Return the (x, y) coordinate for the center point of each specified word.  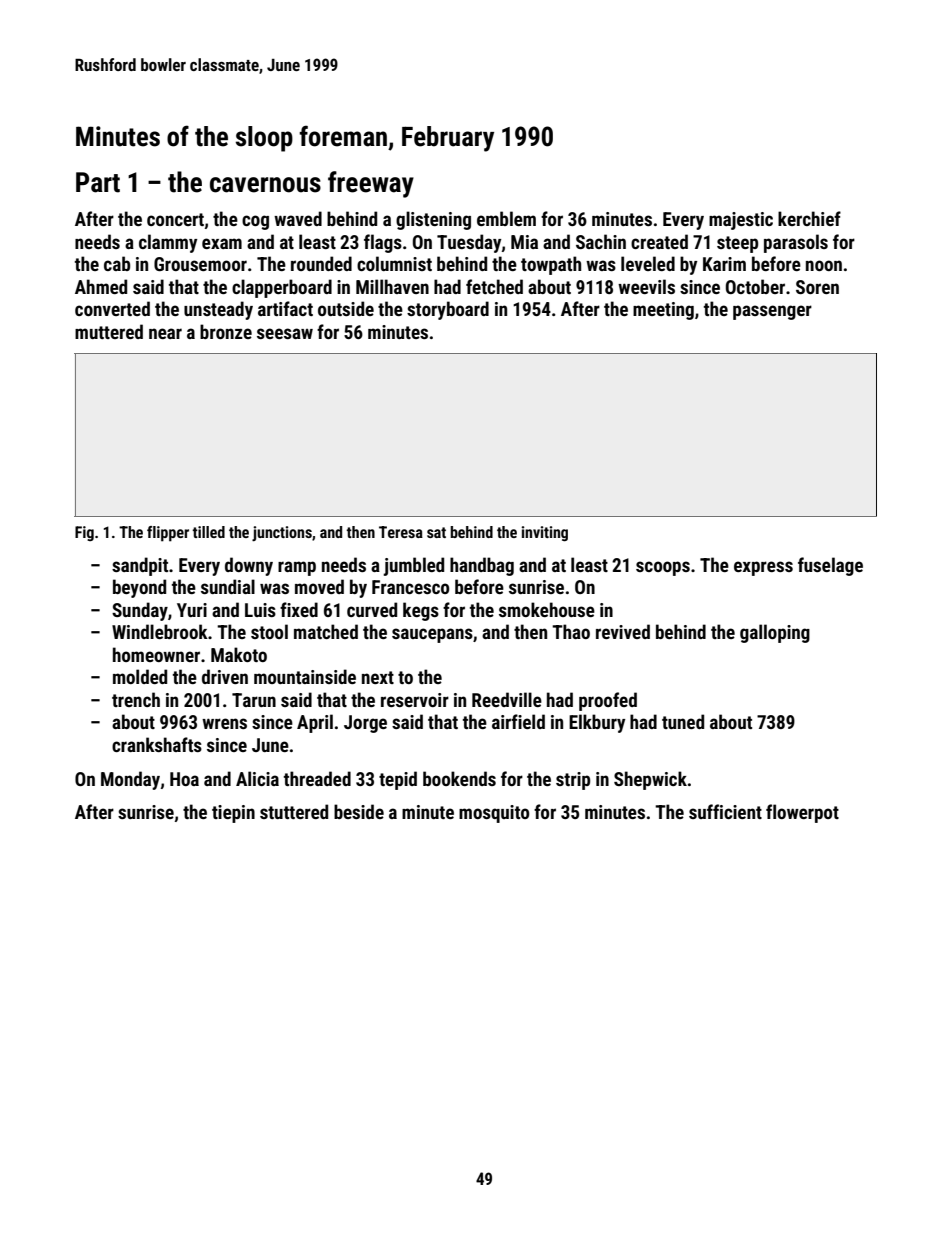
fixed (299, 609)
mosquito (494, 814)
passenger (772, 312)
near (165, 333)
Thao (571, 631)
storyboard (448, 310)
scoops (663, 568)
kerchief (809, 218)
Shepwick (650, 780)
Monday (130, 780)
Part (98, 182)
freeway (371, 184)
